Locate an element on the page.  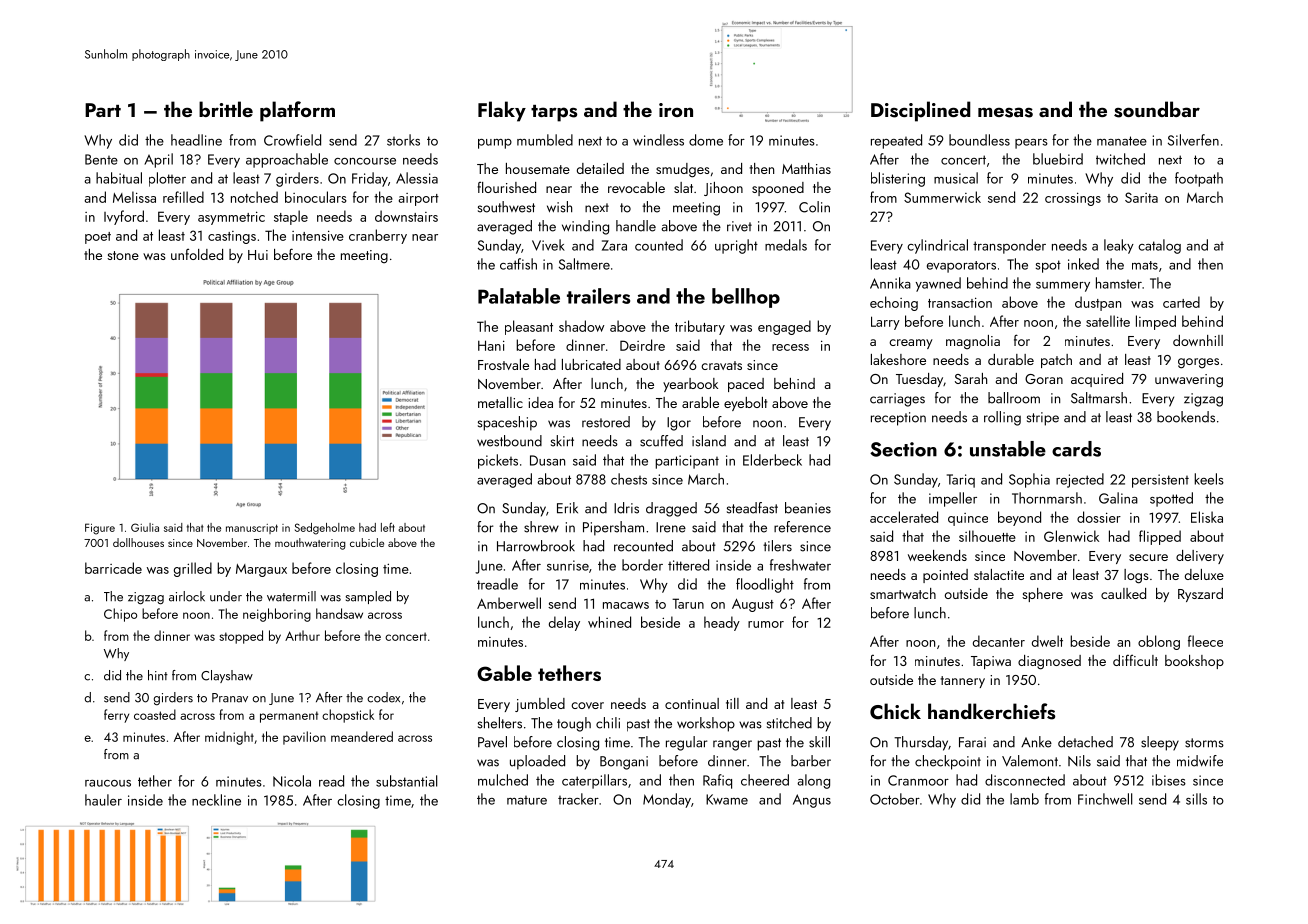
beyond is located at coordinates (1019, 518).
